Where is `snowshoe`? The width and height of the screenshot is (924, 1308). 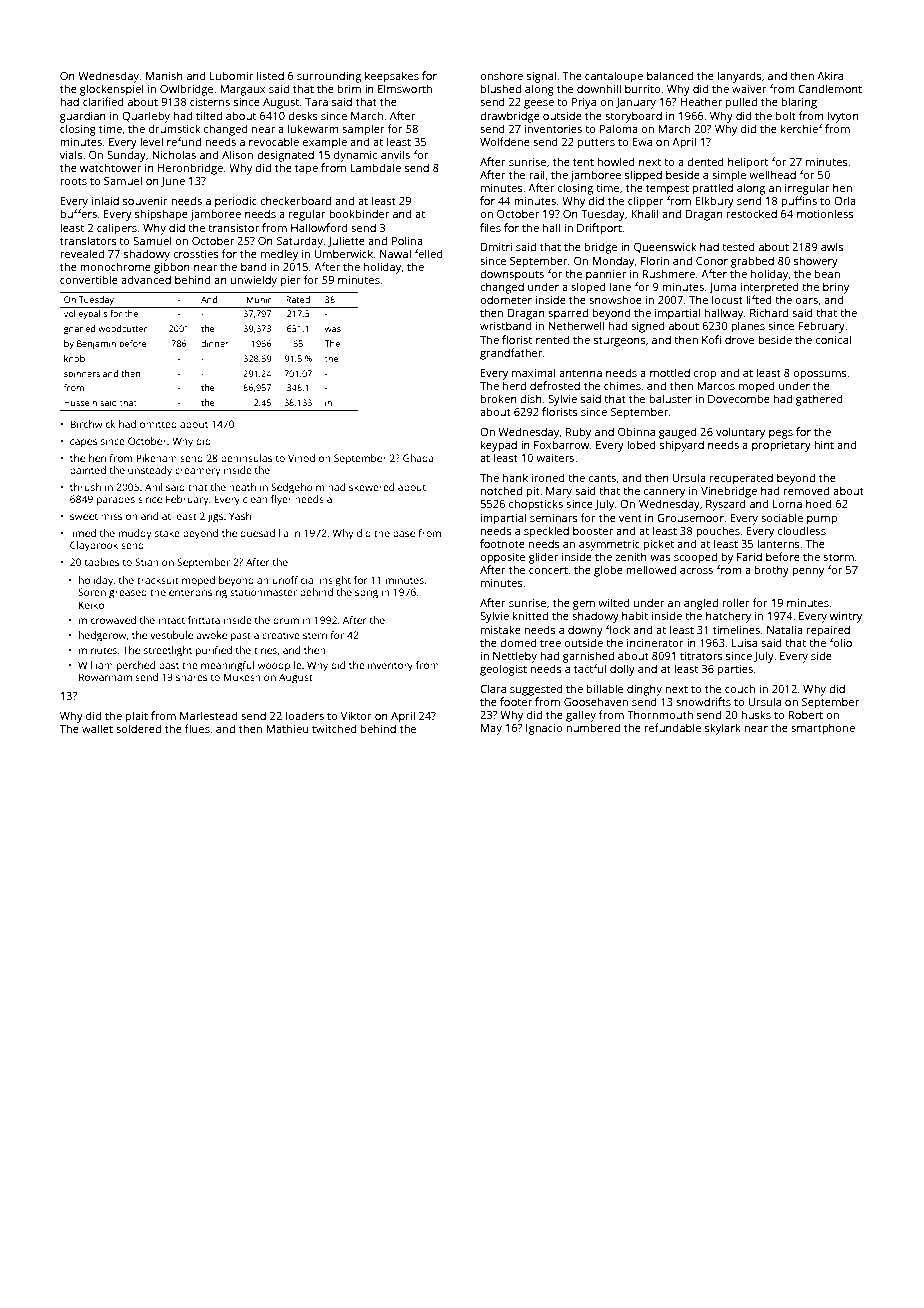 snowshoe is located at coordinates (615, 299).
